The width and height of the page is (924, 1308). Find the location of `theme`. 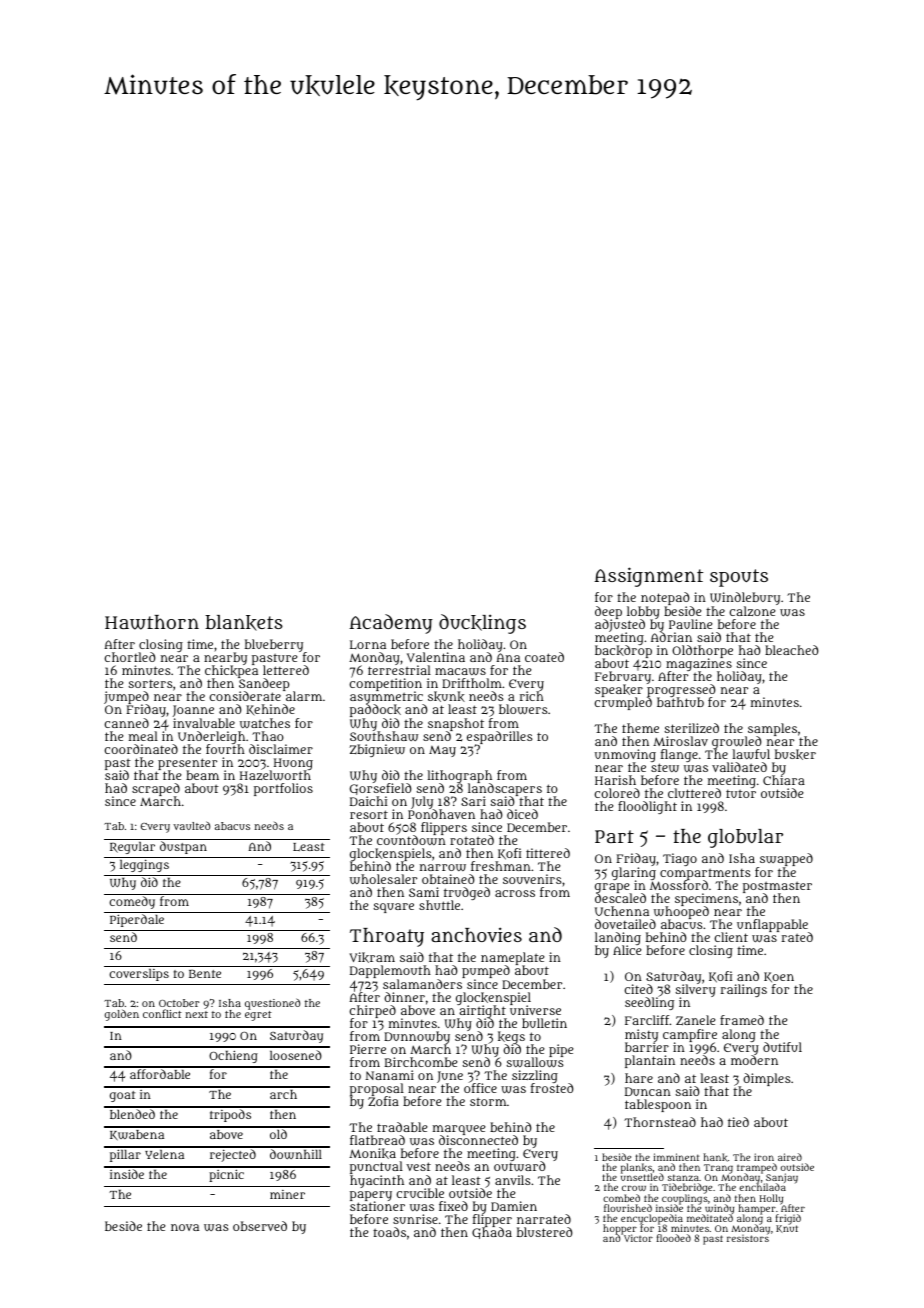

theme is located at coordinates (640, 728).
